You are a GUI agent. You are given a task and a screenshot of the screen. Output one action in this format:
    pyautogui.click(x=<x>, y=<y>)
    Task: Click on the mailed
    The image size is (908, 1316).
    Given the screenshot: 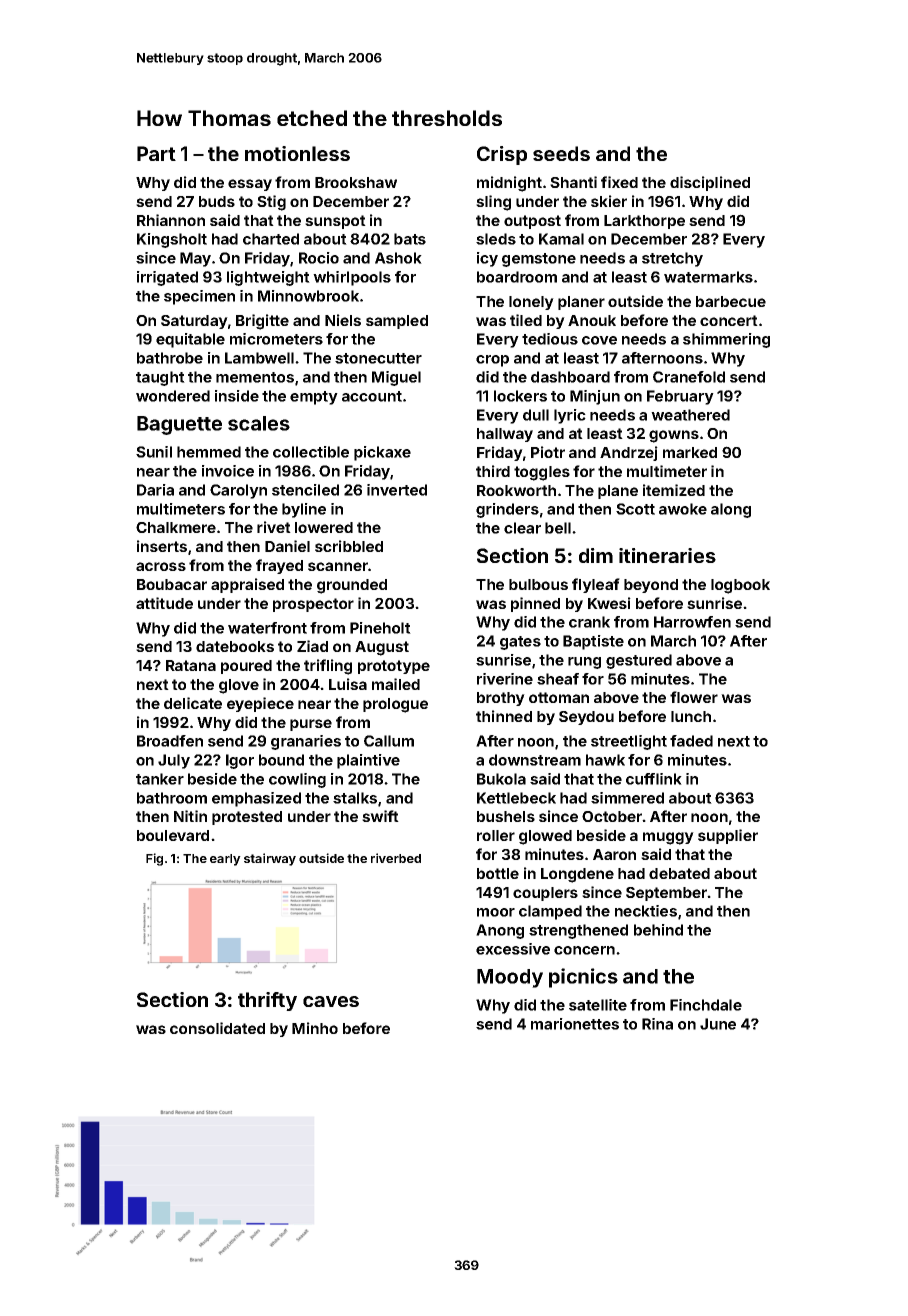 What is the action you would take?
    pyautogui.click(x=396, y=684)
